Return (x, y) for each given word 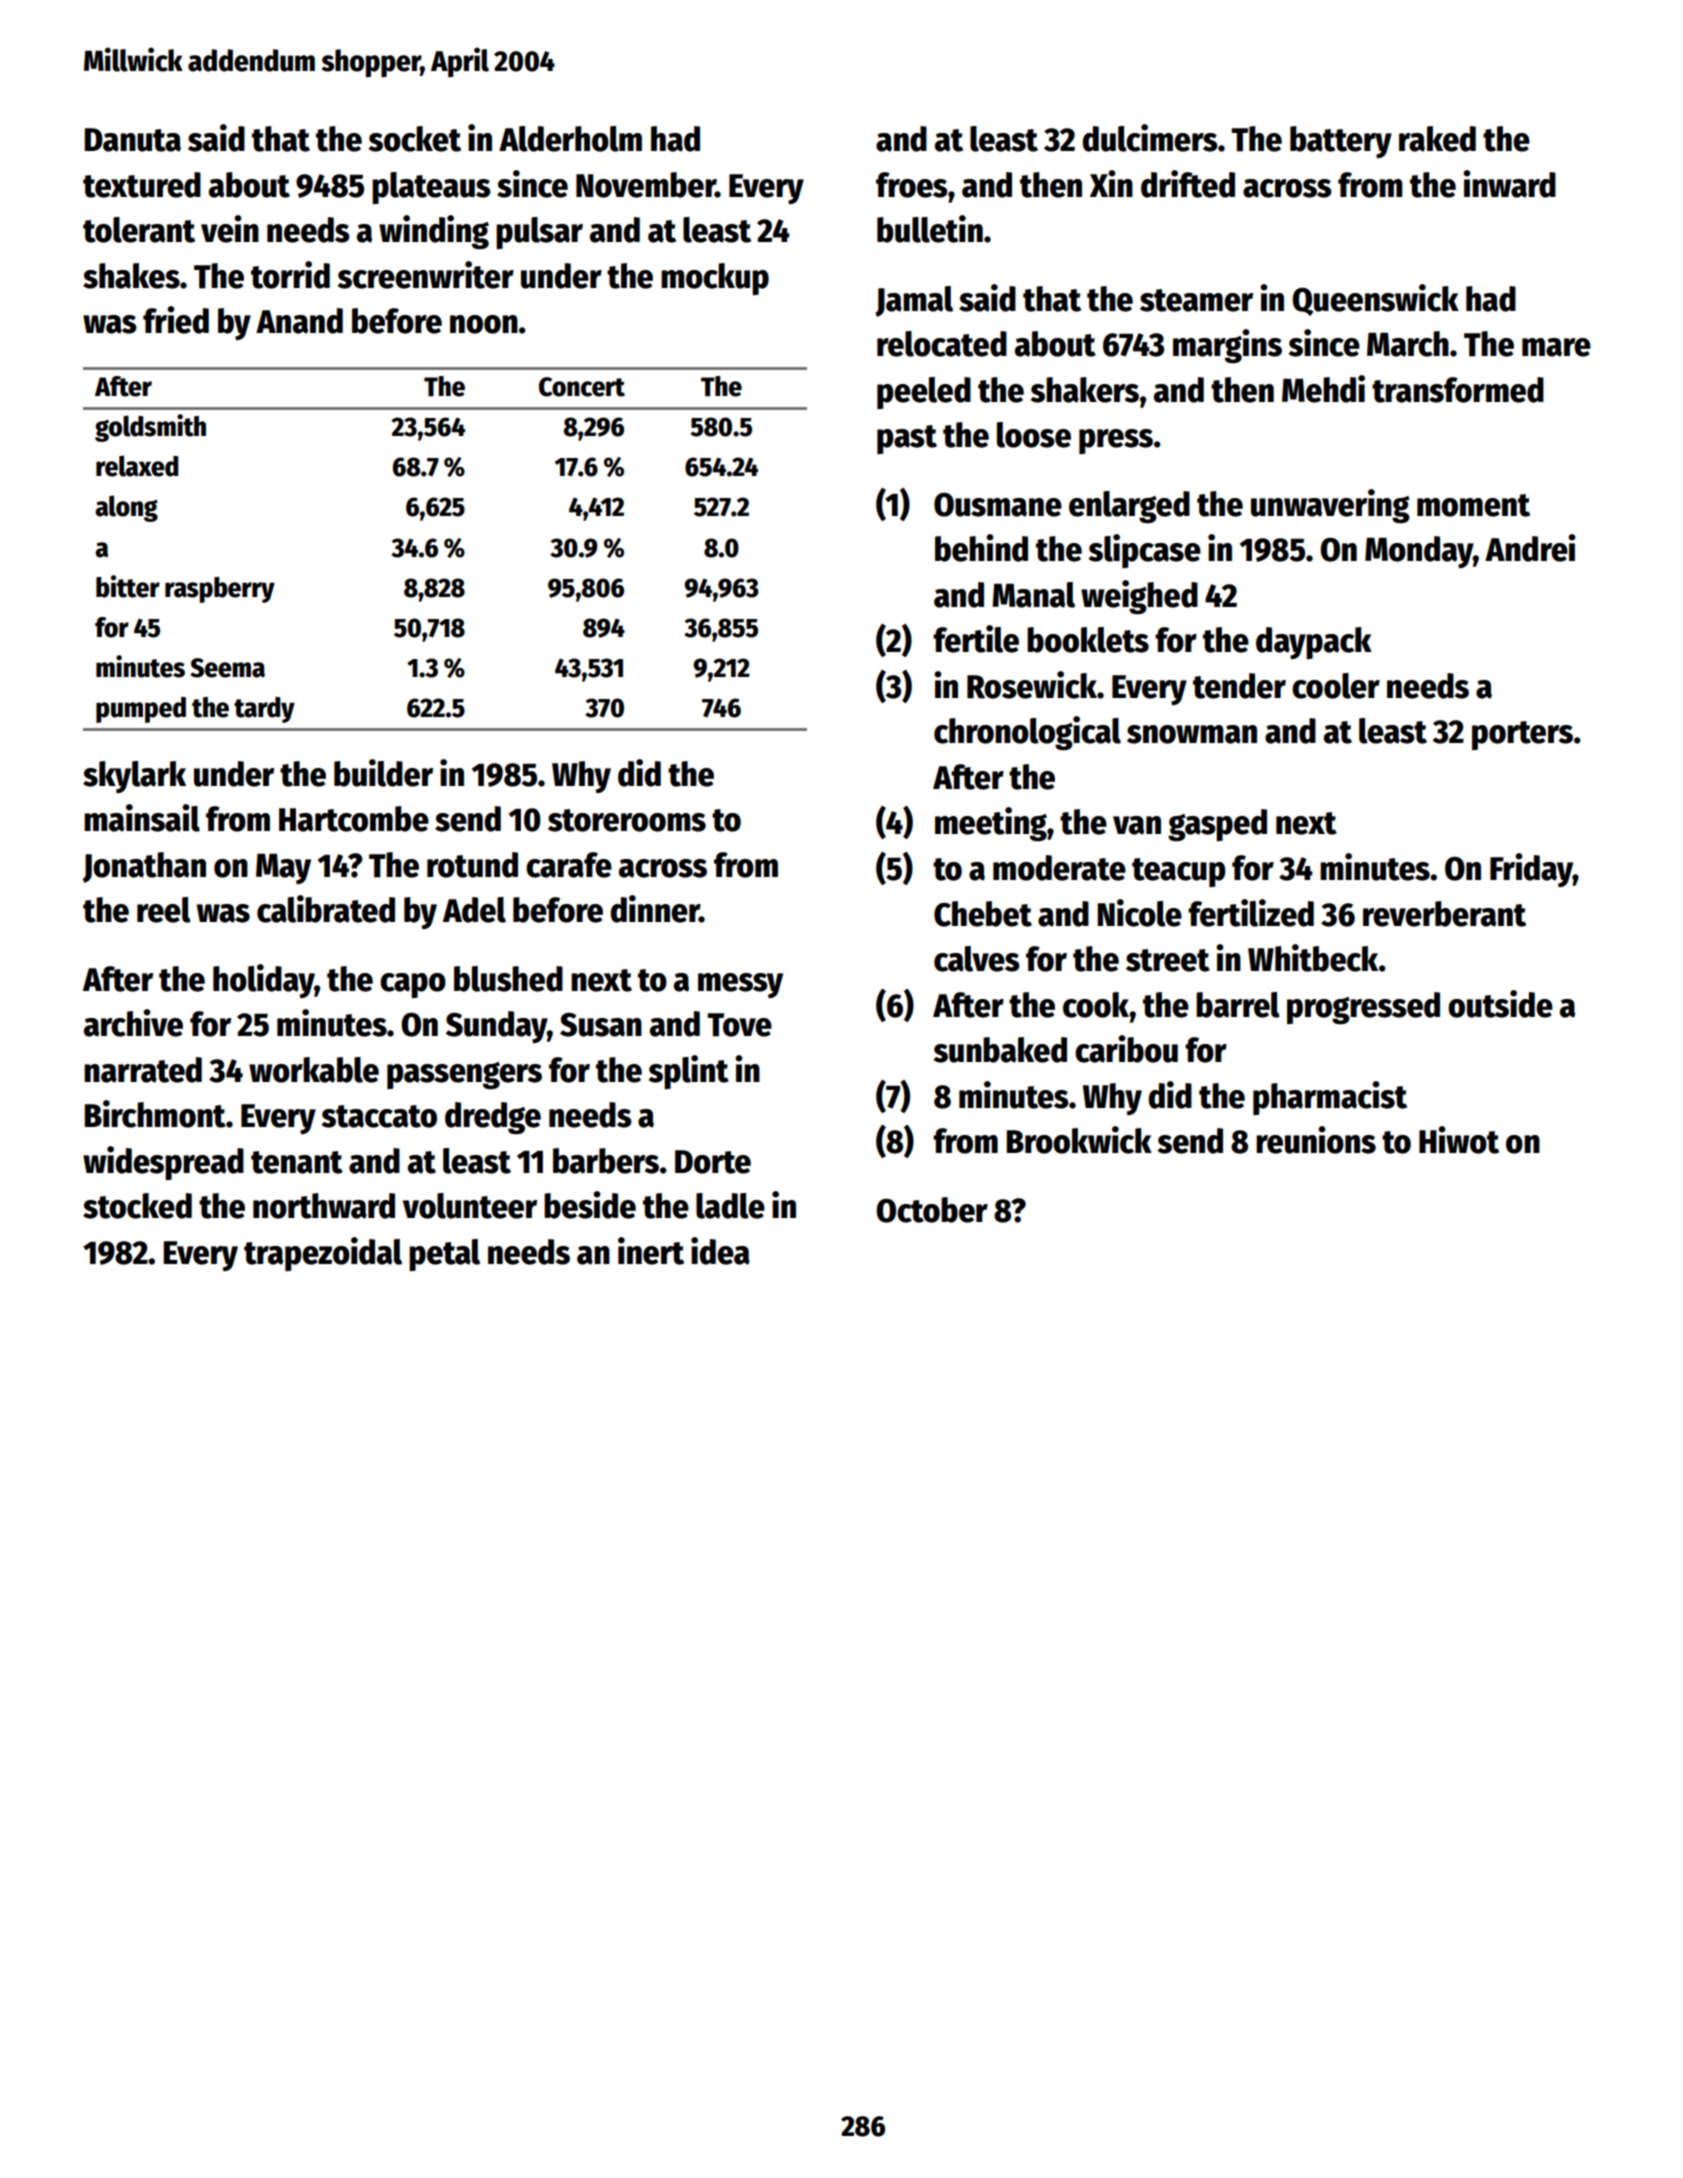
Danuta (132, 140)
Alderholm (570, 139)
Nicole (1139, 913)
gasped (1217, 825)
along (126, 508)
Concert (582, 387)
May (283, 869)
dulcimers (1150, 138)
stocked (137, 1206)
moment (1473, 505)
